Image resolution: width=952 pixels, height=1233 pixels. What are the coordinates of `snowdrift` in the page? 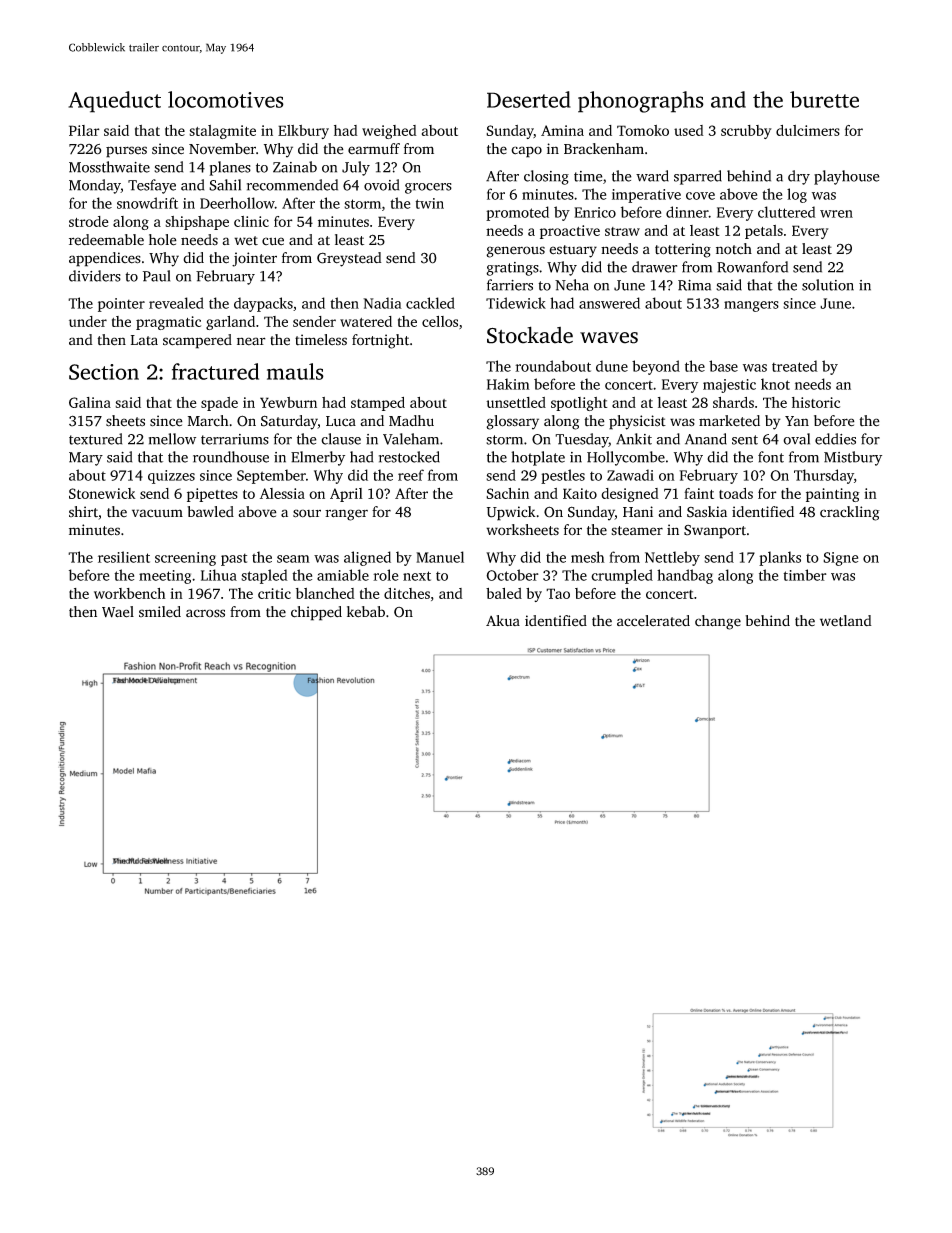 It's located at (147, 203).
